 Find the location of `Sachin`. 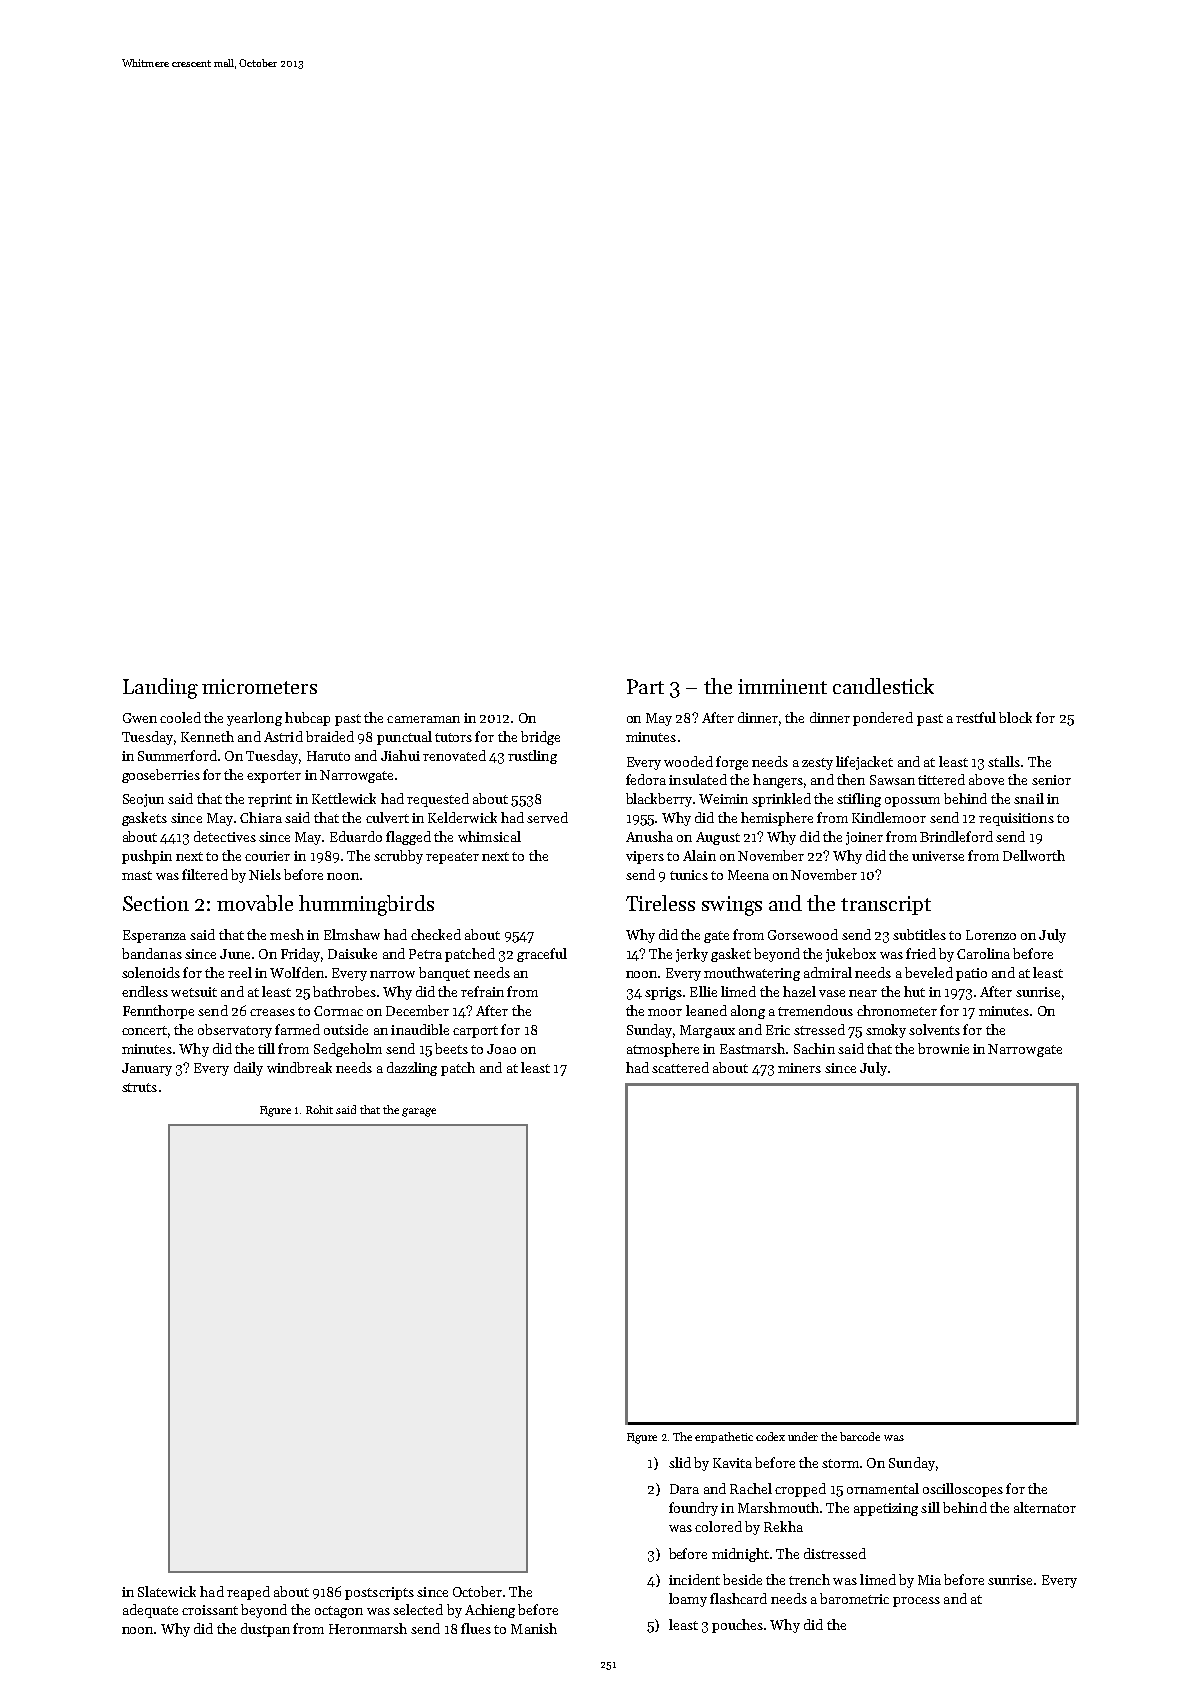

Sachin is located at coordinates (814, 1048).
